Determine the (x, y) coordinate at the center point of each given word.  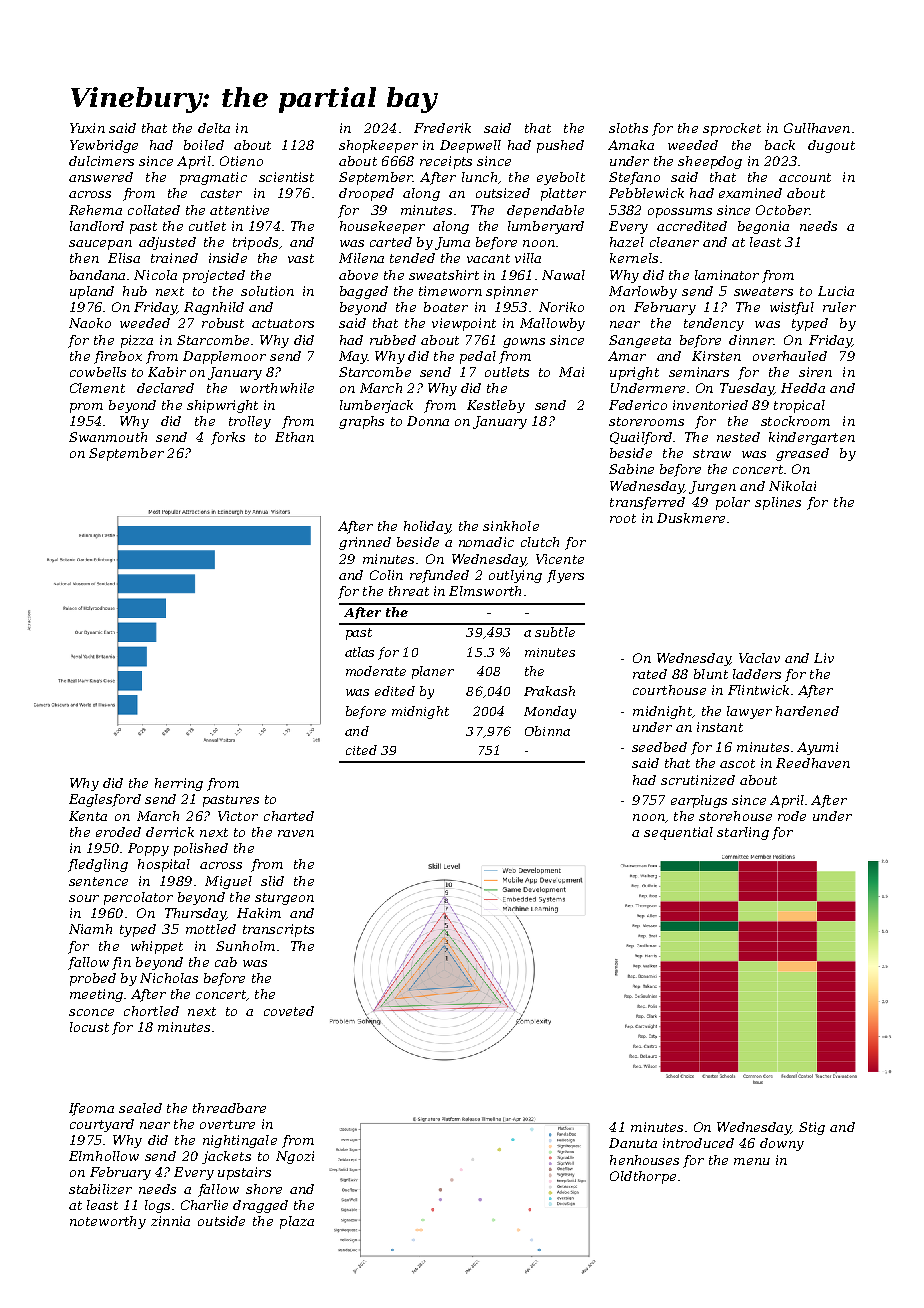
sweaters (763, 291)
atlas (359, 652)
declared (165, 388)
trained (174, 258)
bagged (364, 292)
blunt (711, 674)
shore (264, 1189)
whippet (157, 947)
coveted (289, 1011)
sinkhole (511, 526)
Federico (638, 405)
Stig (812, 1128)
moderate (376, 671)
